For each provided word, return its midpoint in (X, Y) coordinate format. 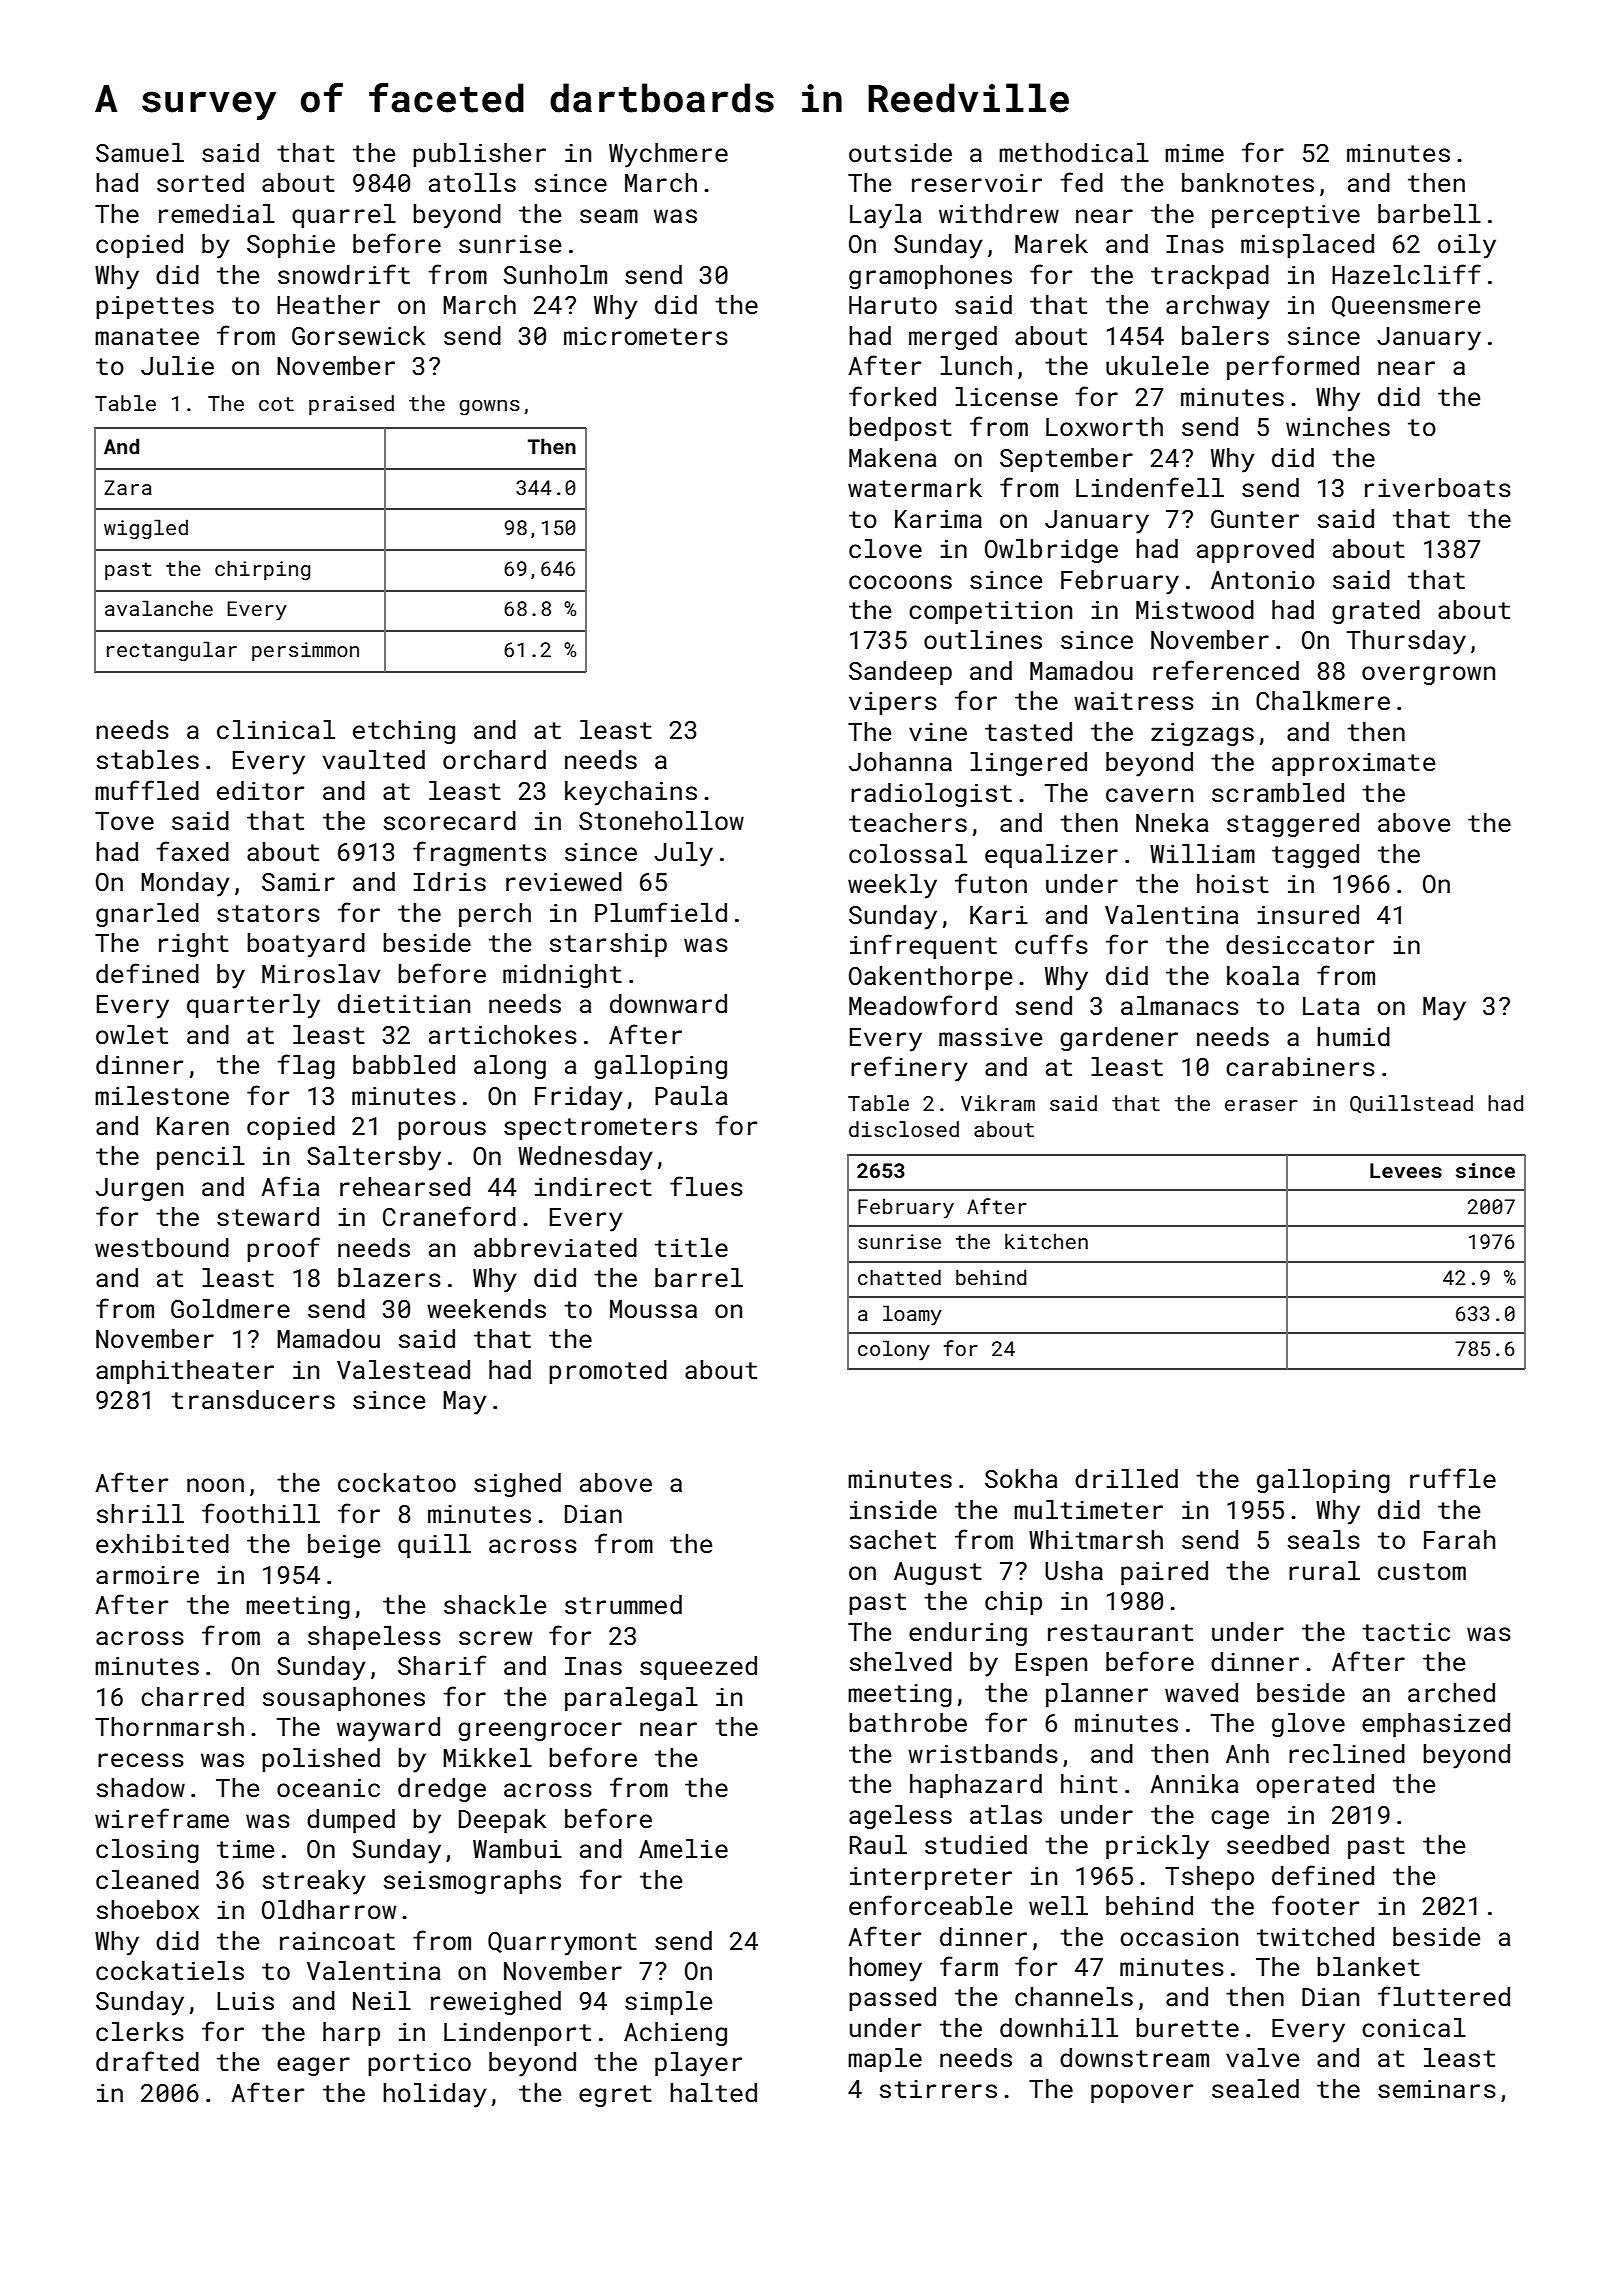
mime (1194, 153)
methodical (1074, 153)
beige (344, 1546)
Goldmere (230, 1308)
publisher (479, 155)
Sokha (1021, 1479)
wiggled (146, 529)
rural (1324, 1570)
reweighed (496, 2003)
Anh (1247, 1753)
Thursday (1406, 642)
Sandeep (900, 673)
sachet (893, 1540)
